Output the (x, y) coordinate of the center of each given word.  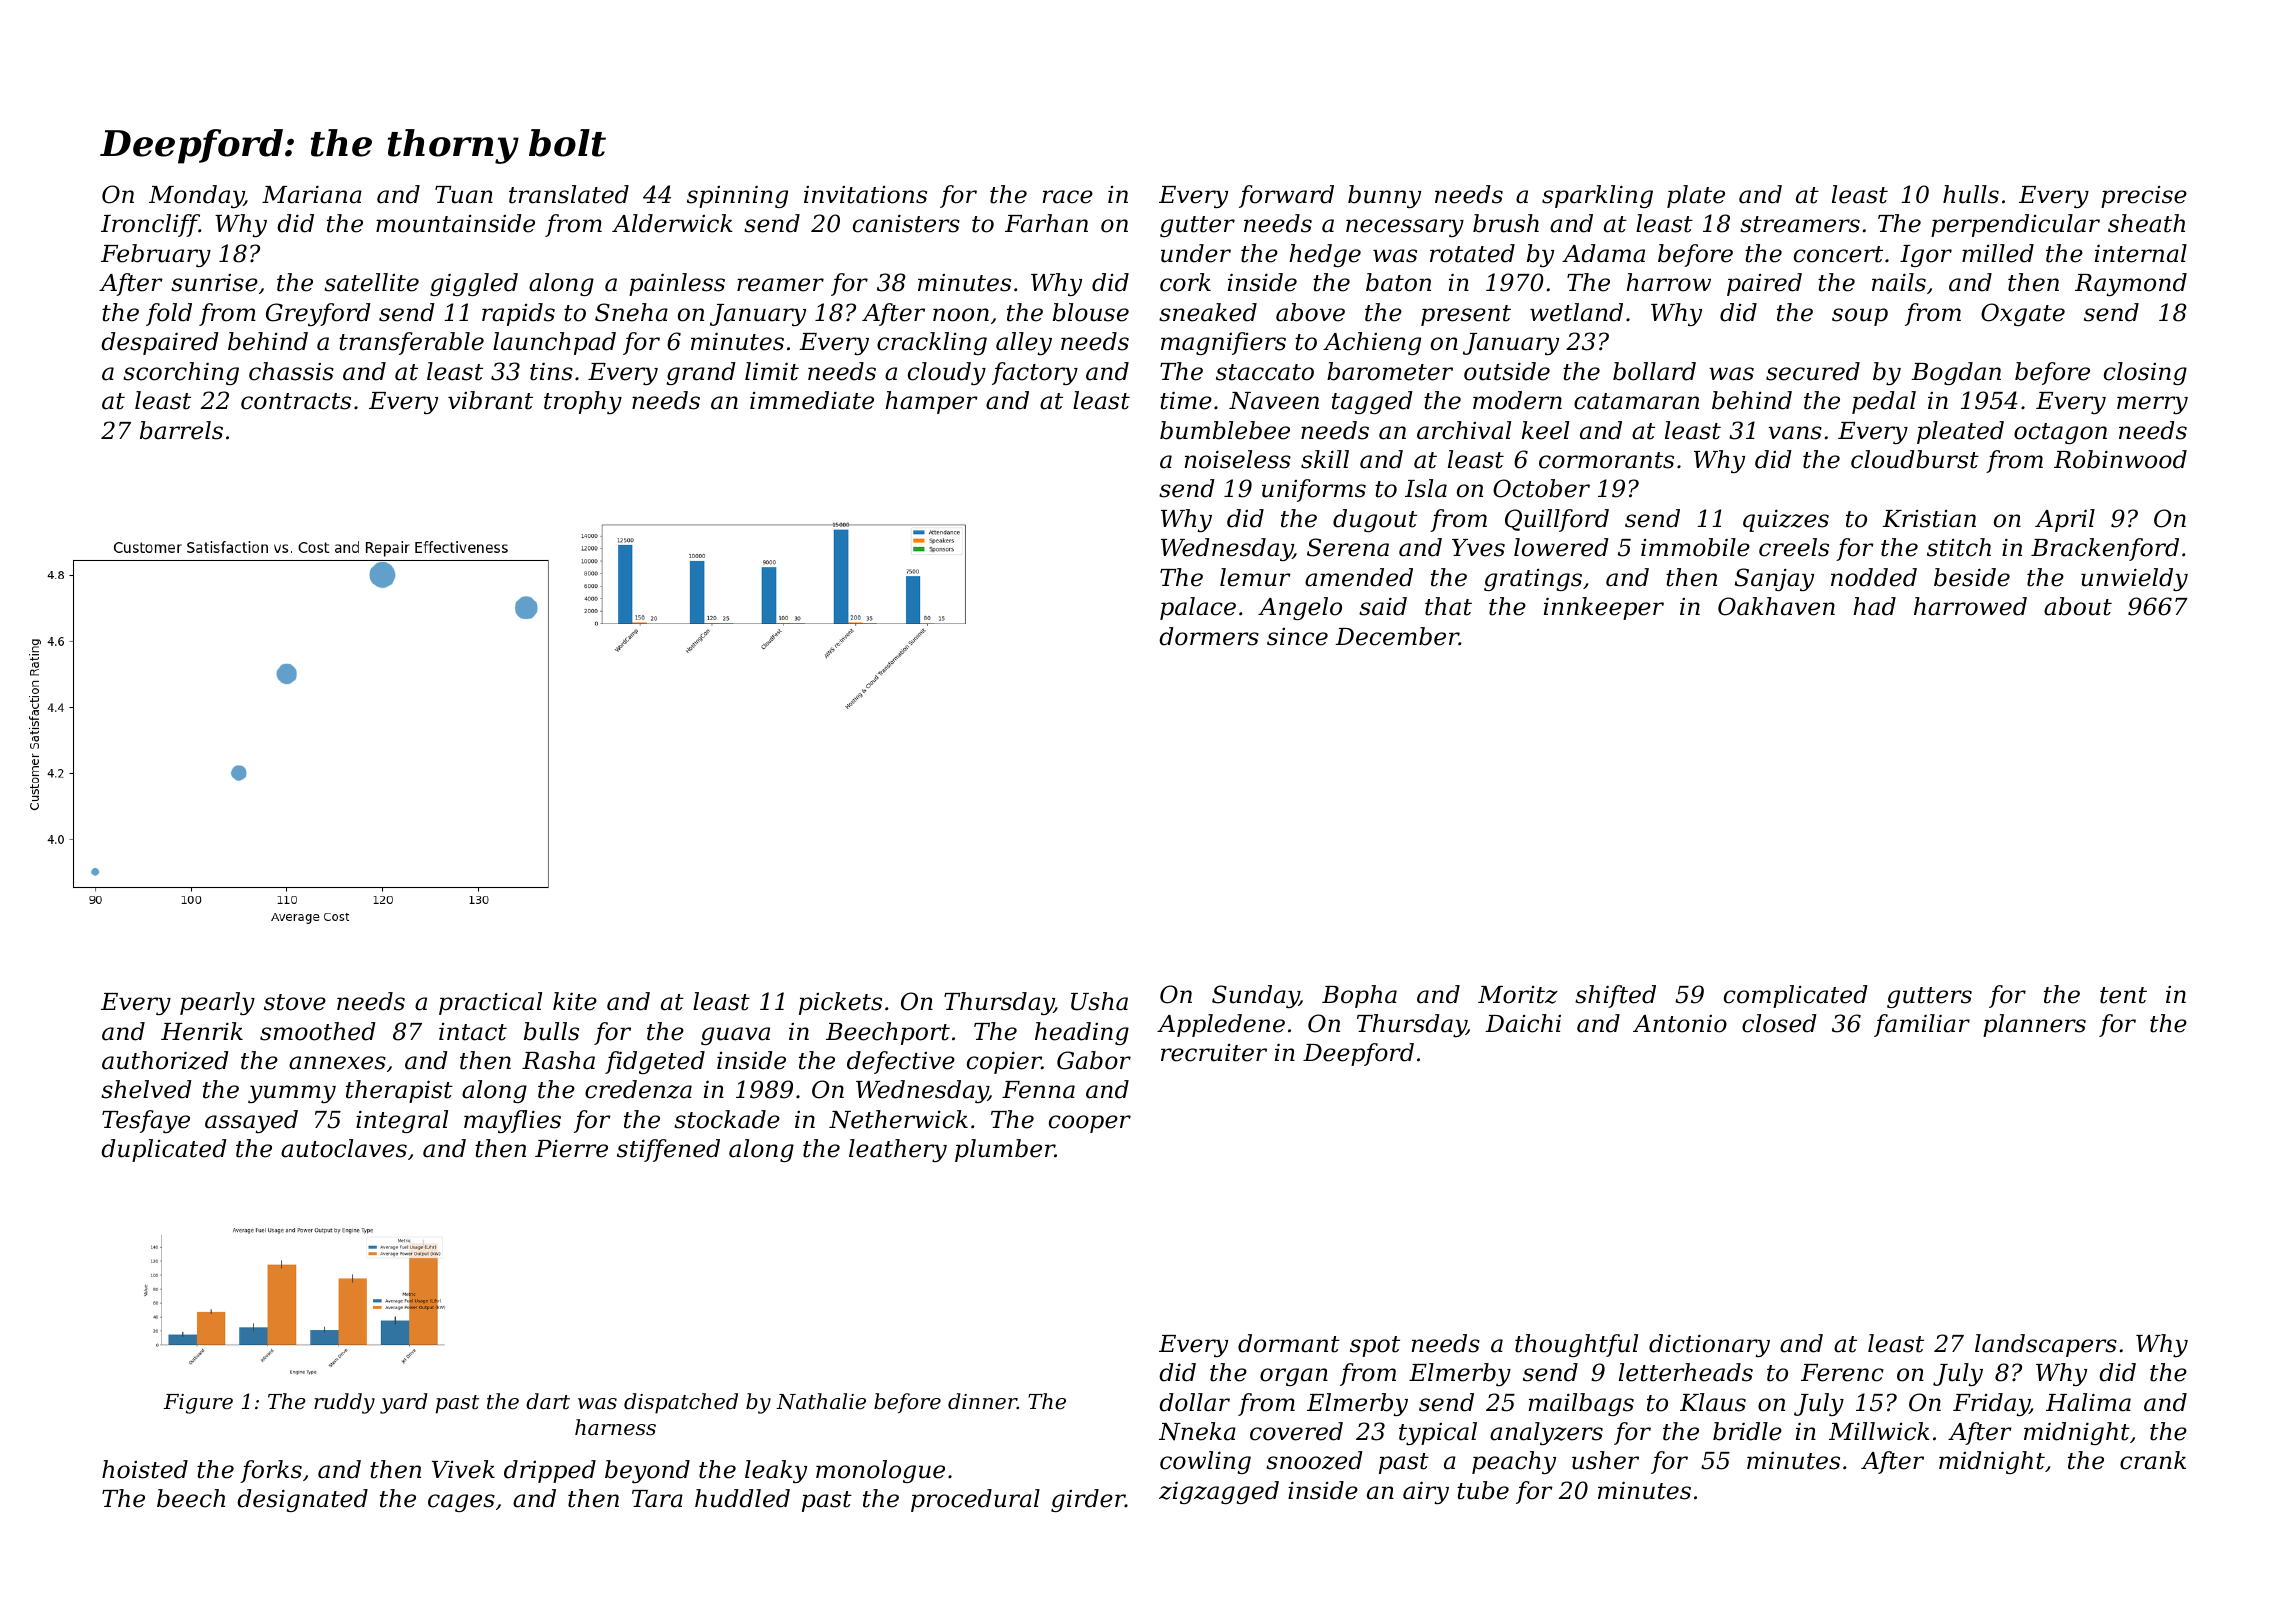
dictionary (1709, 1345)
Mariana (312, 194)
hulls (1971, 194)
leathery (898, 1150)
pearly (217, 1003)
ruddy (344, 1403)
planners (2034, 1025)
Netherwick (898, 1119)
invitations (865, 194)
